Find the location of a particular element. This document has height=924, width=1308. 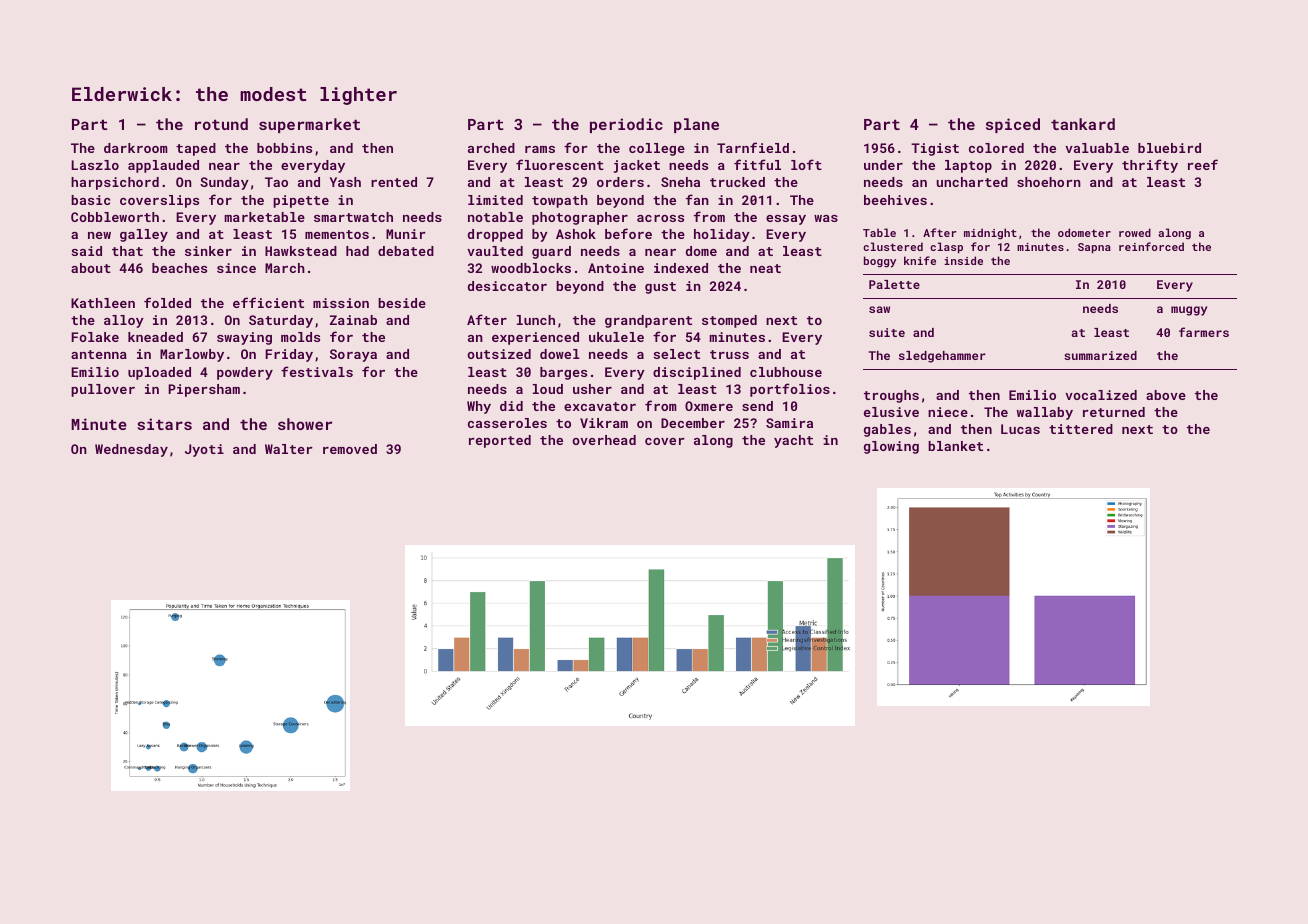

plane is located at coordinates (696, 125).
